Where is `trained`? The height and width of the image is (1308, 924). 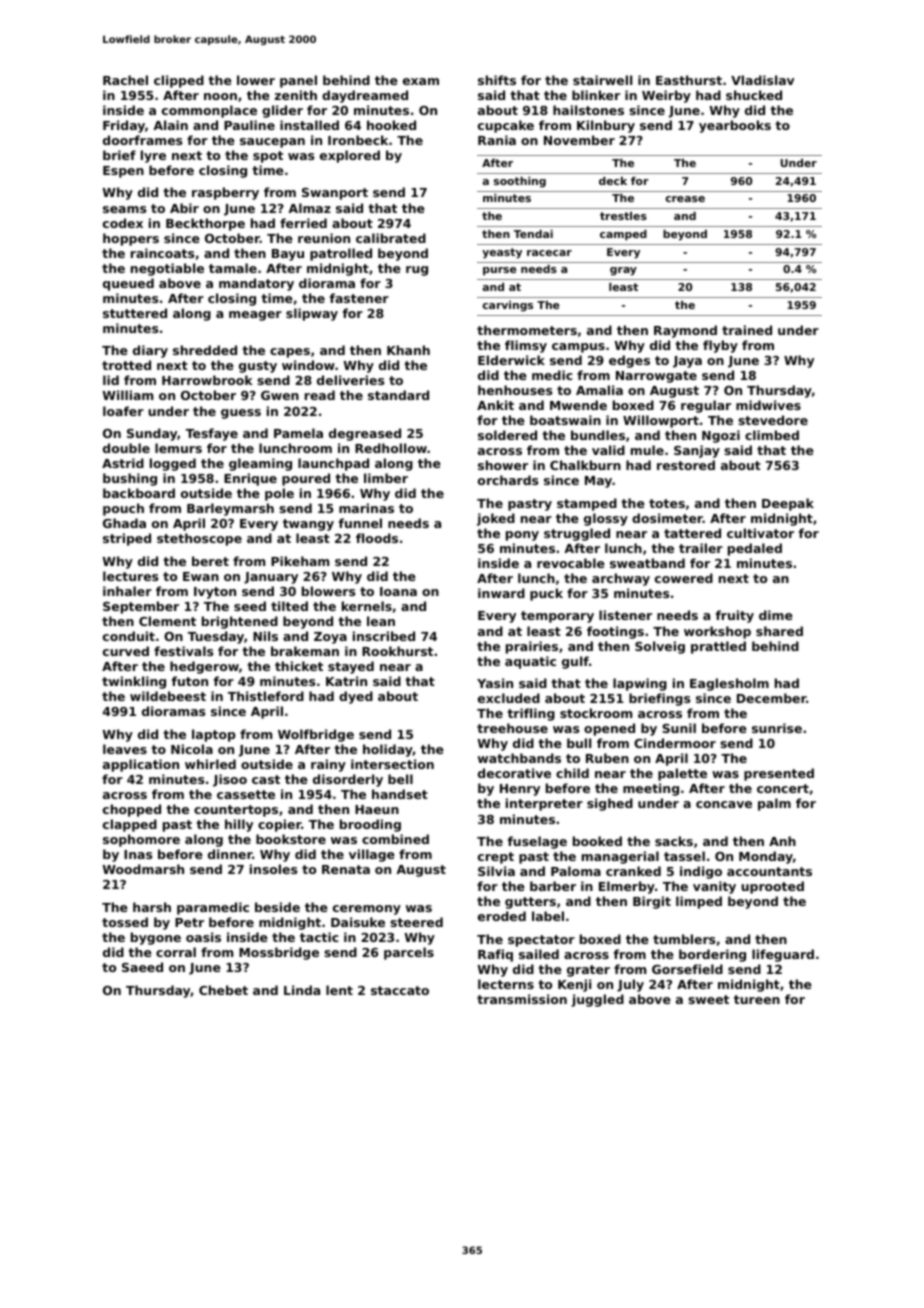
trained is located at coordinates (747, 330).
